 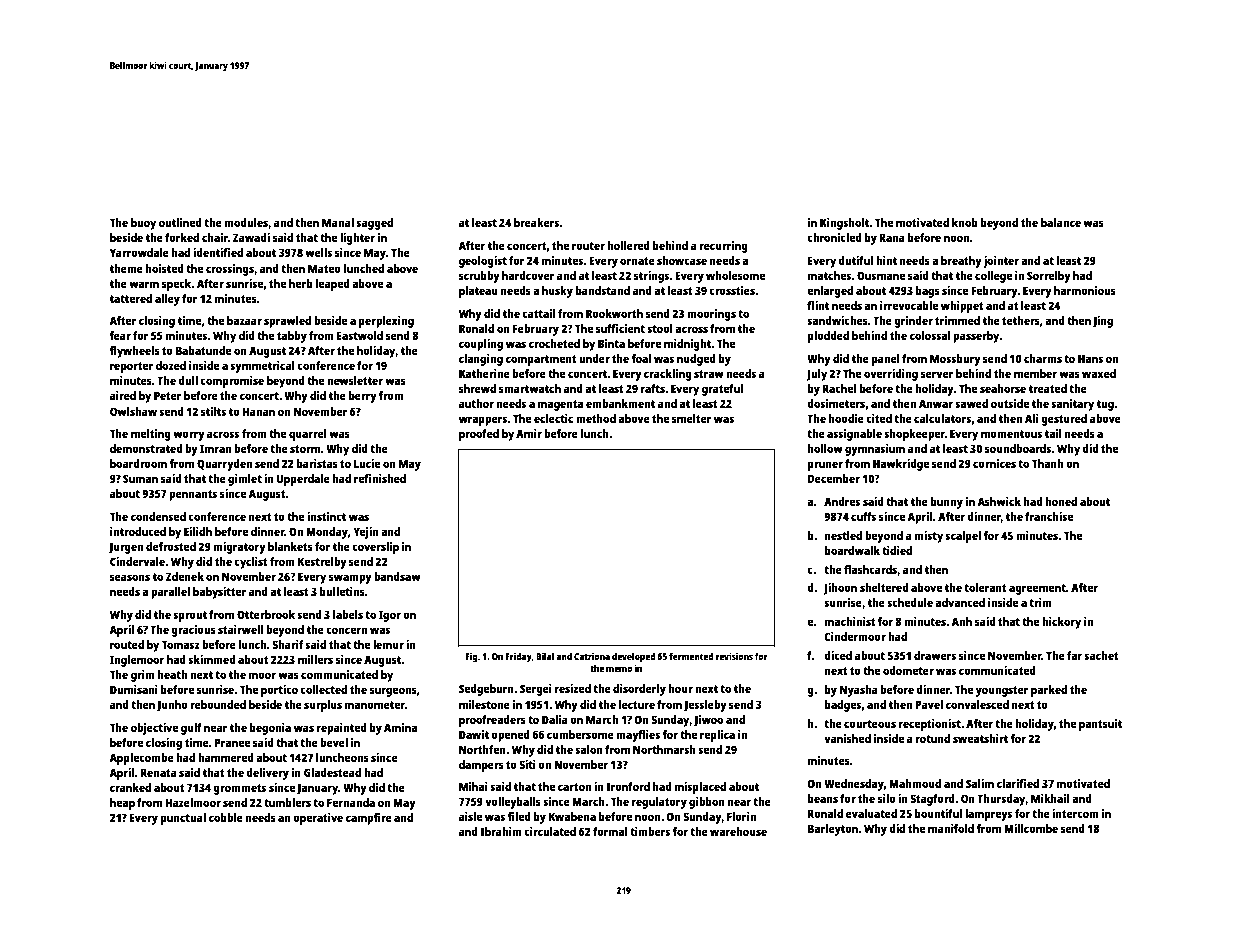 What do you see at coordinates (318, 252) in the screenshot?
I see `wells` at bounding box center [318, 252].
